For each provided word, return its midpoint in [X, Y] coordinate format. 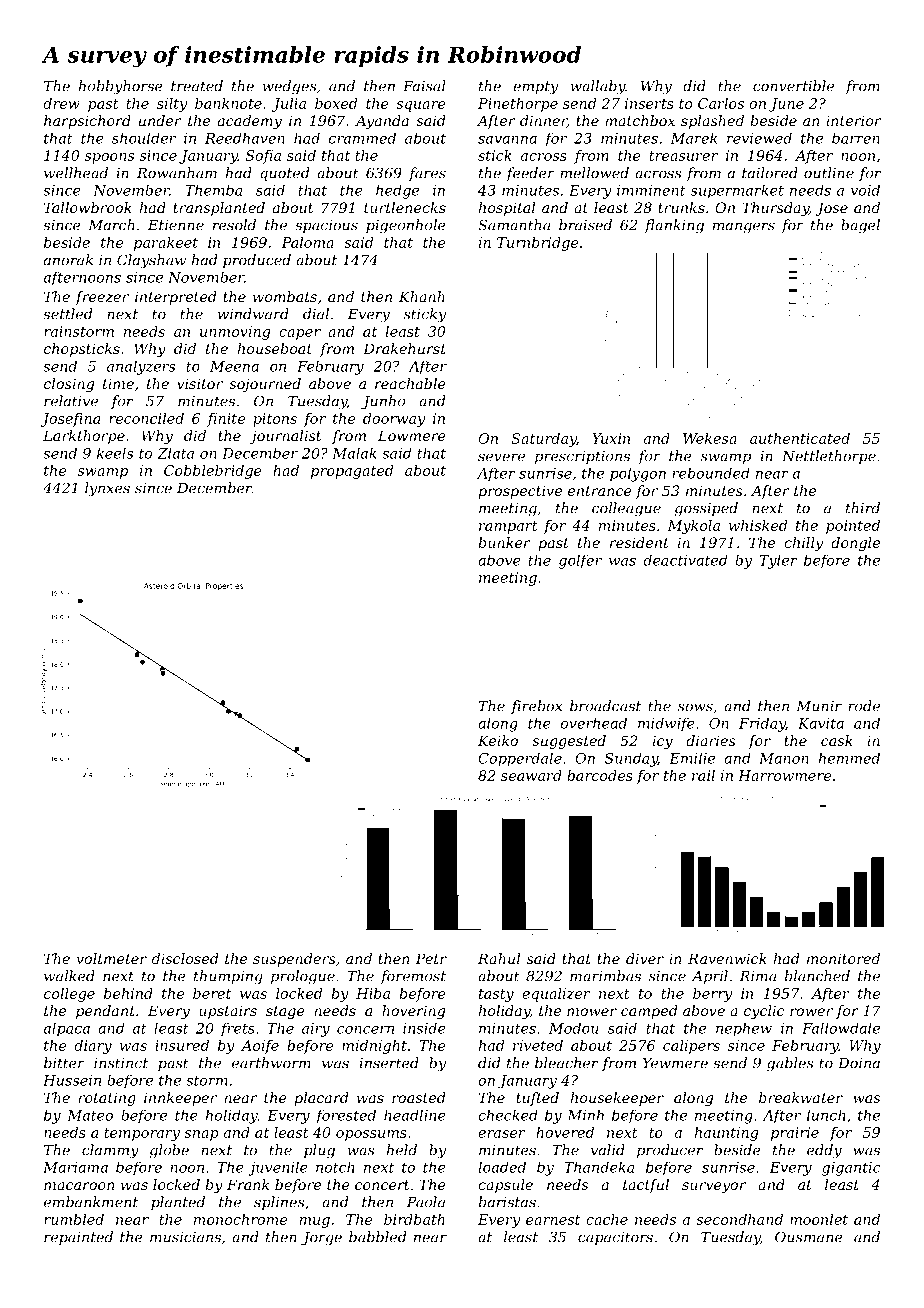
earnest [553, 1220]
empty [535, 88]
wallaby [598, 87]
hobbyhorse [121, 87]
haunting [726, 1134]
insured [182, 1045]
